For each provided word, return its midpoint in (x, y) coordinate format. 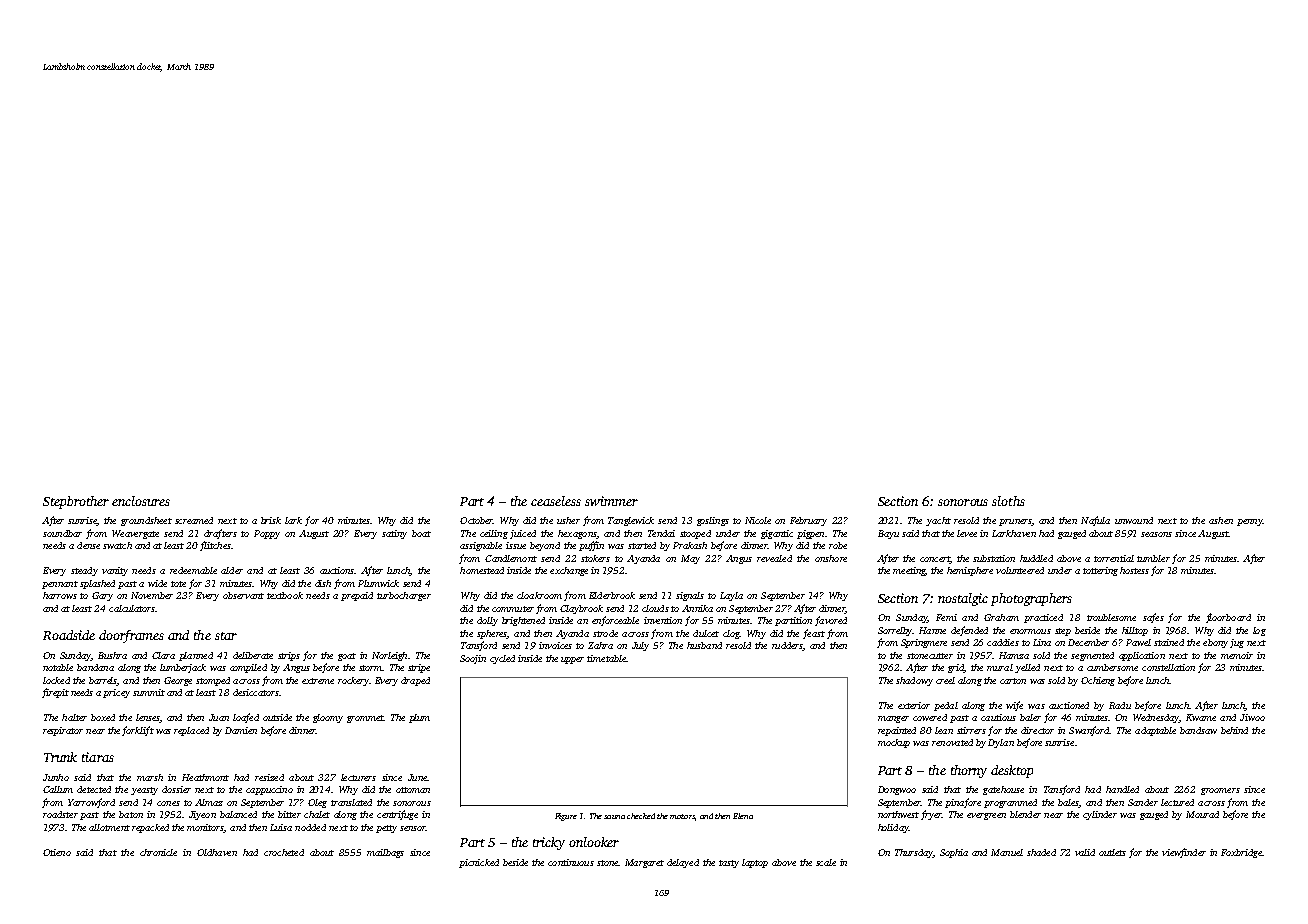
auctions (337, 570)
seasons (1156, 534)
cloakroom (539, 595)
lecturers (358, 777)
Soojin (473, 659)
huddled (1036, 558)
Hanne (932, 630)
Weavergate (135, 534)
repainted (897, 731)
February (808, 521)
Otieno (57, 852)
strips (289, 656)
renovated (952, 742)
